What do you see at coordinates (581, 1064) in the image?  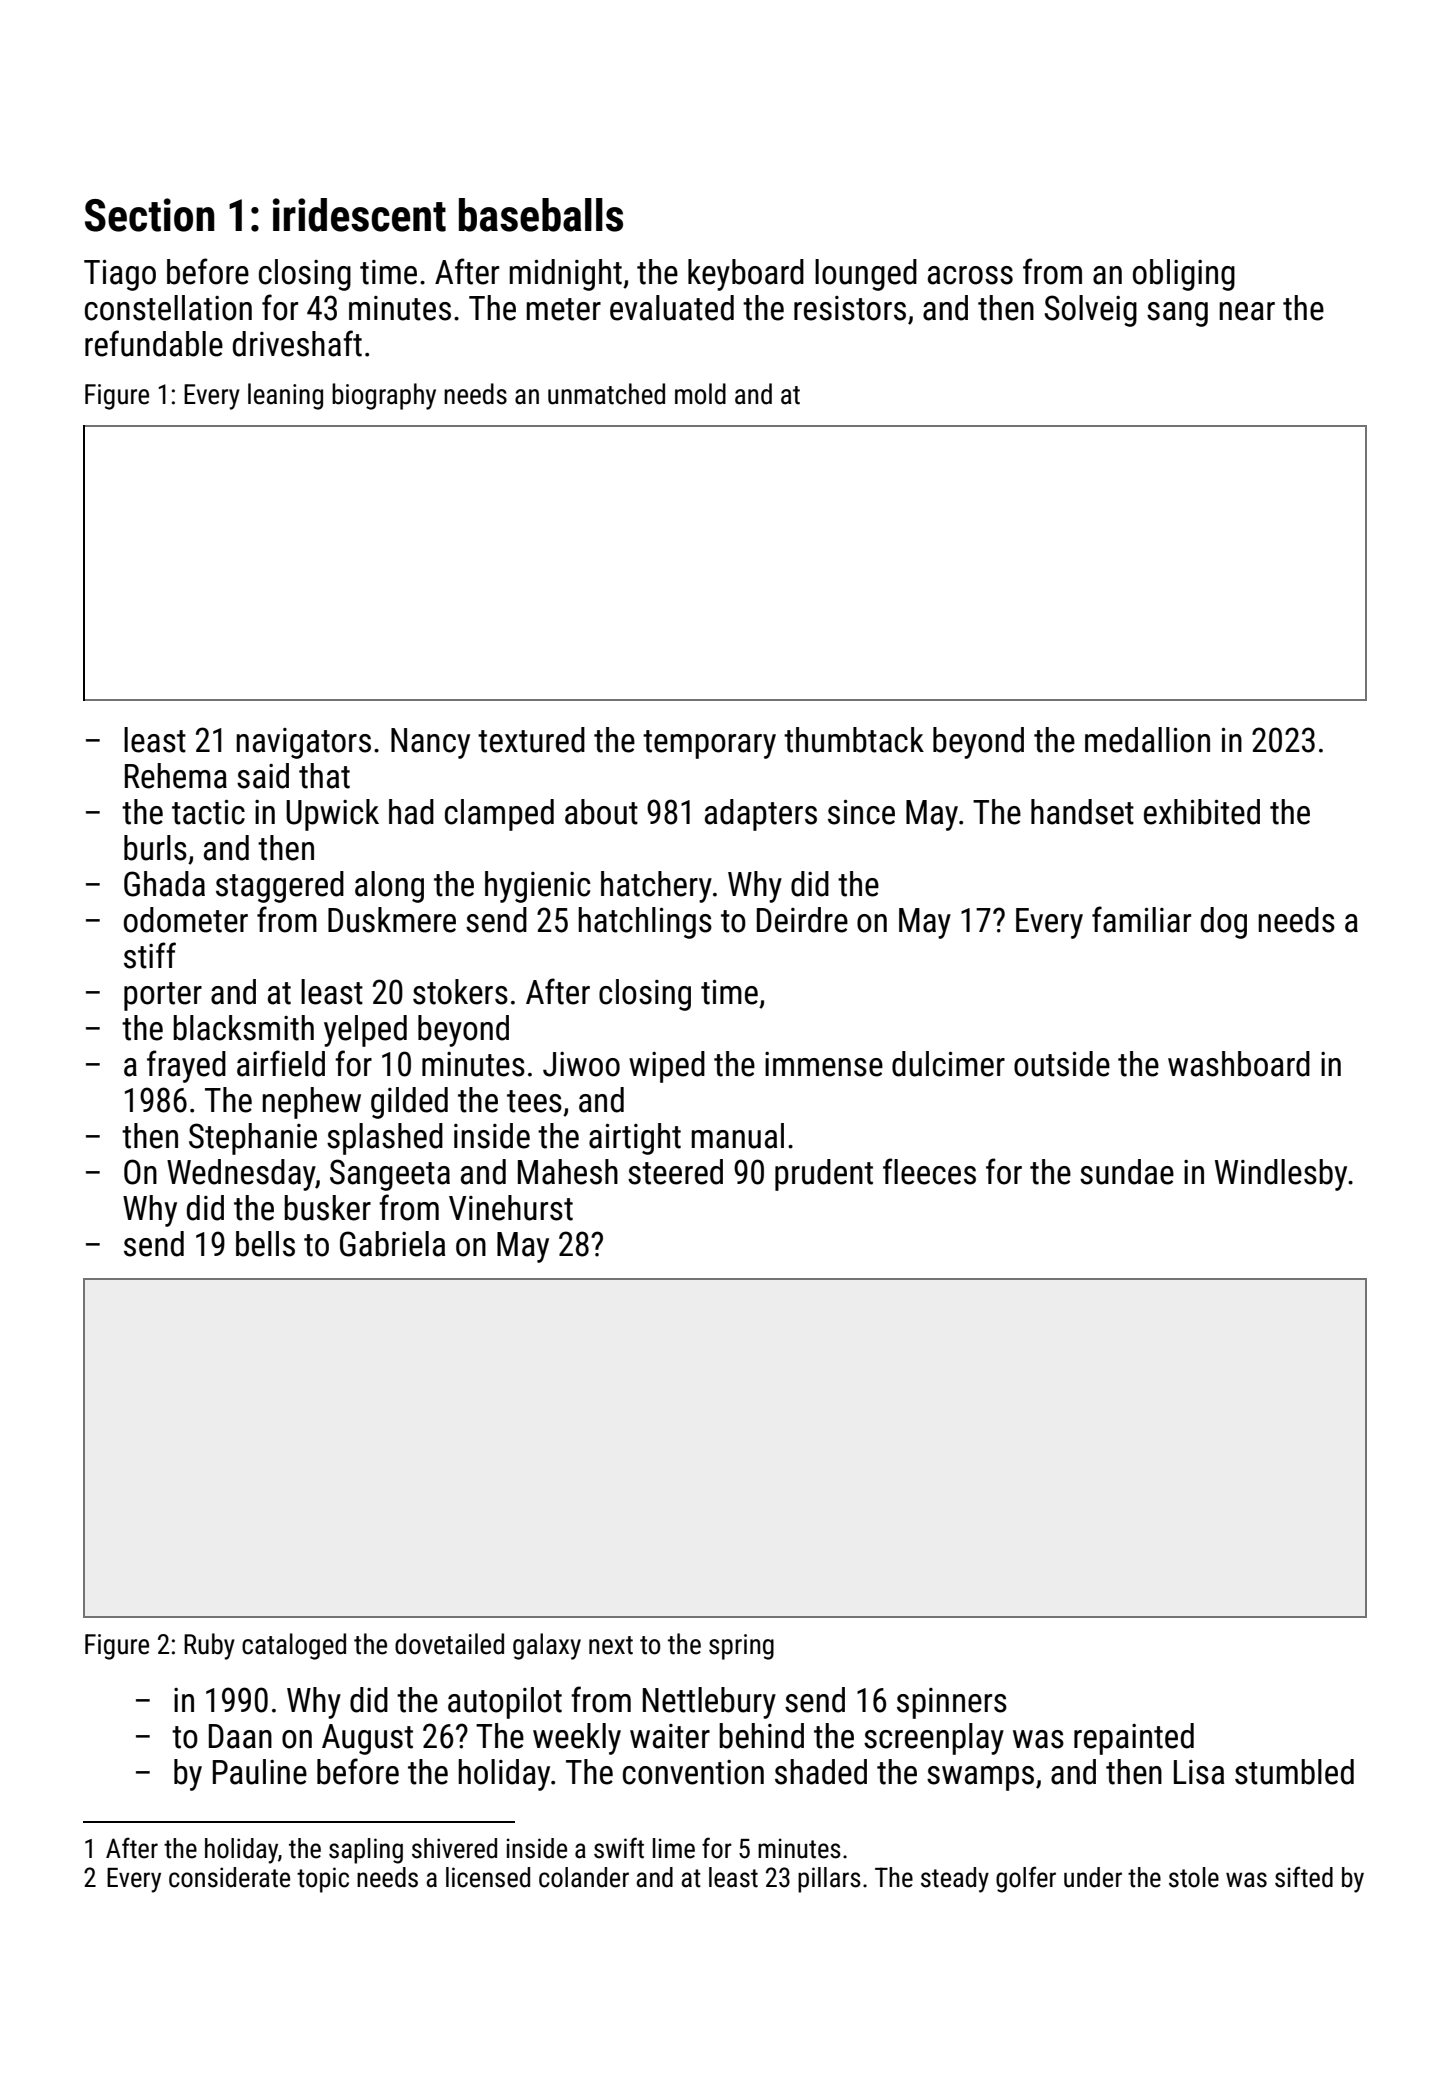 I see `Jiwoo` at bounding box center [581, 1064].
